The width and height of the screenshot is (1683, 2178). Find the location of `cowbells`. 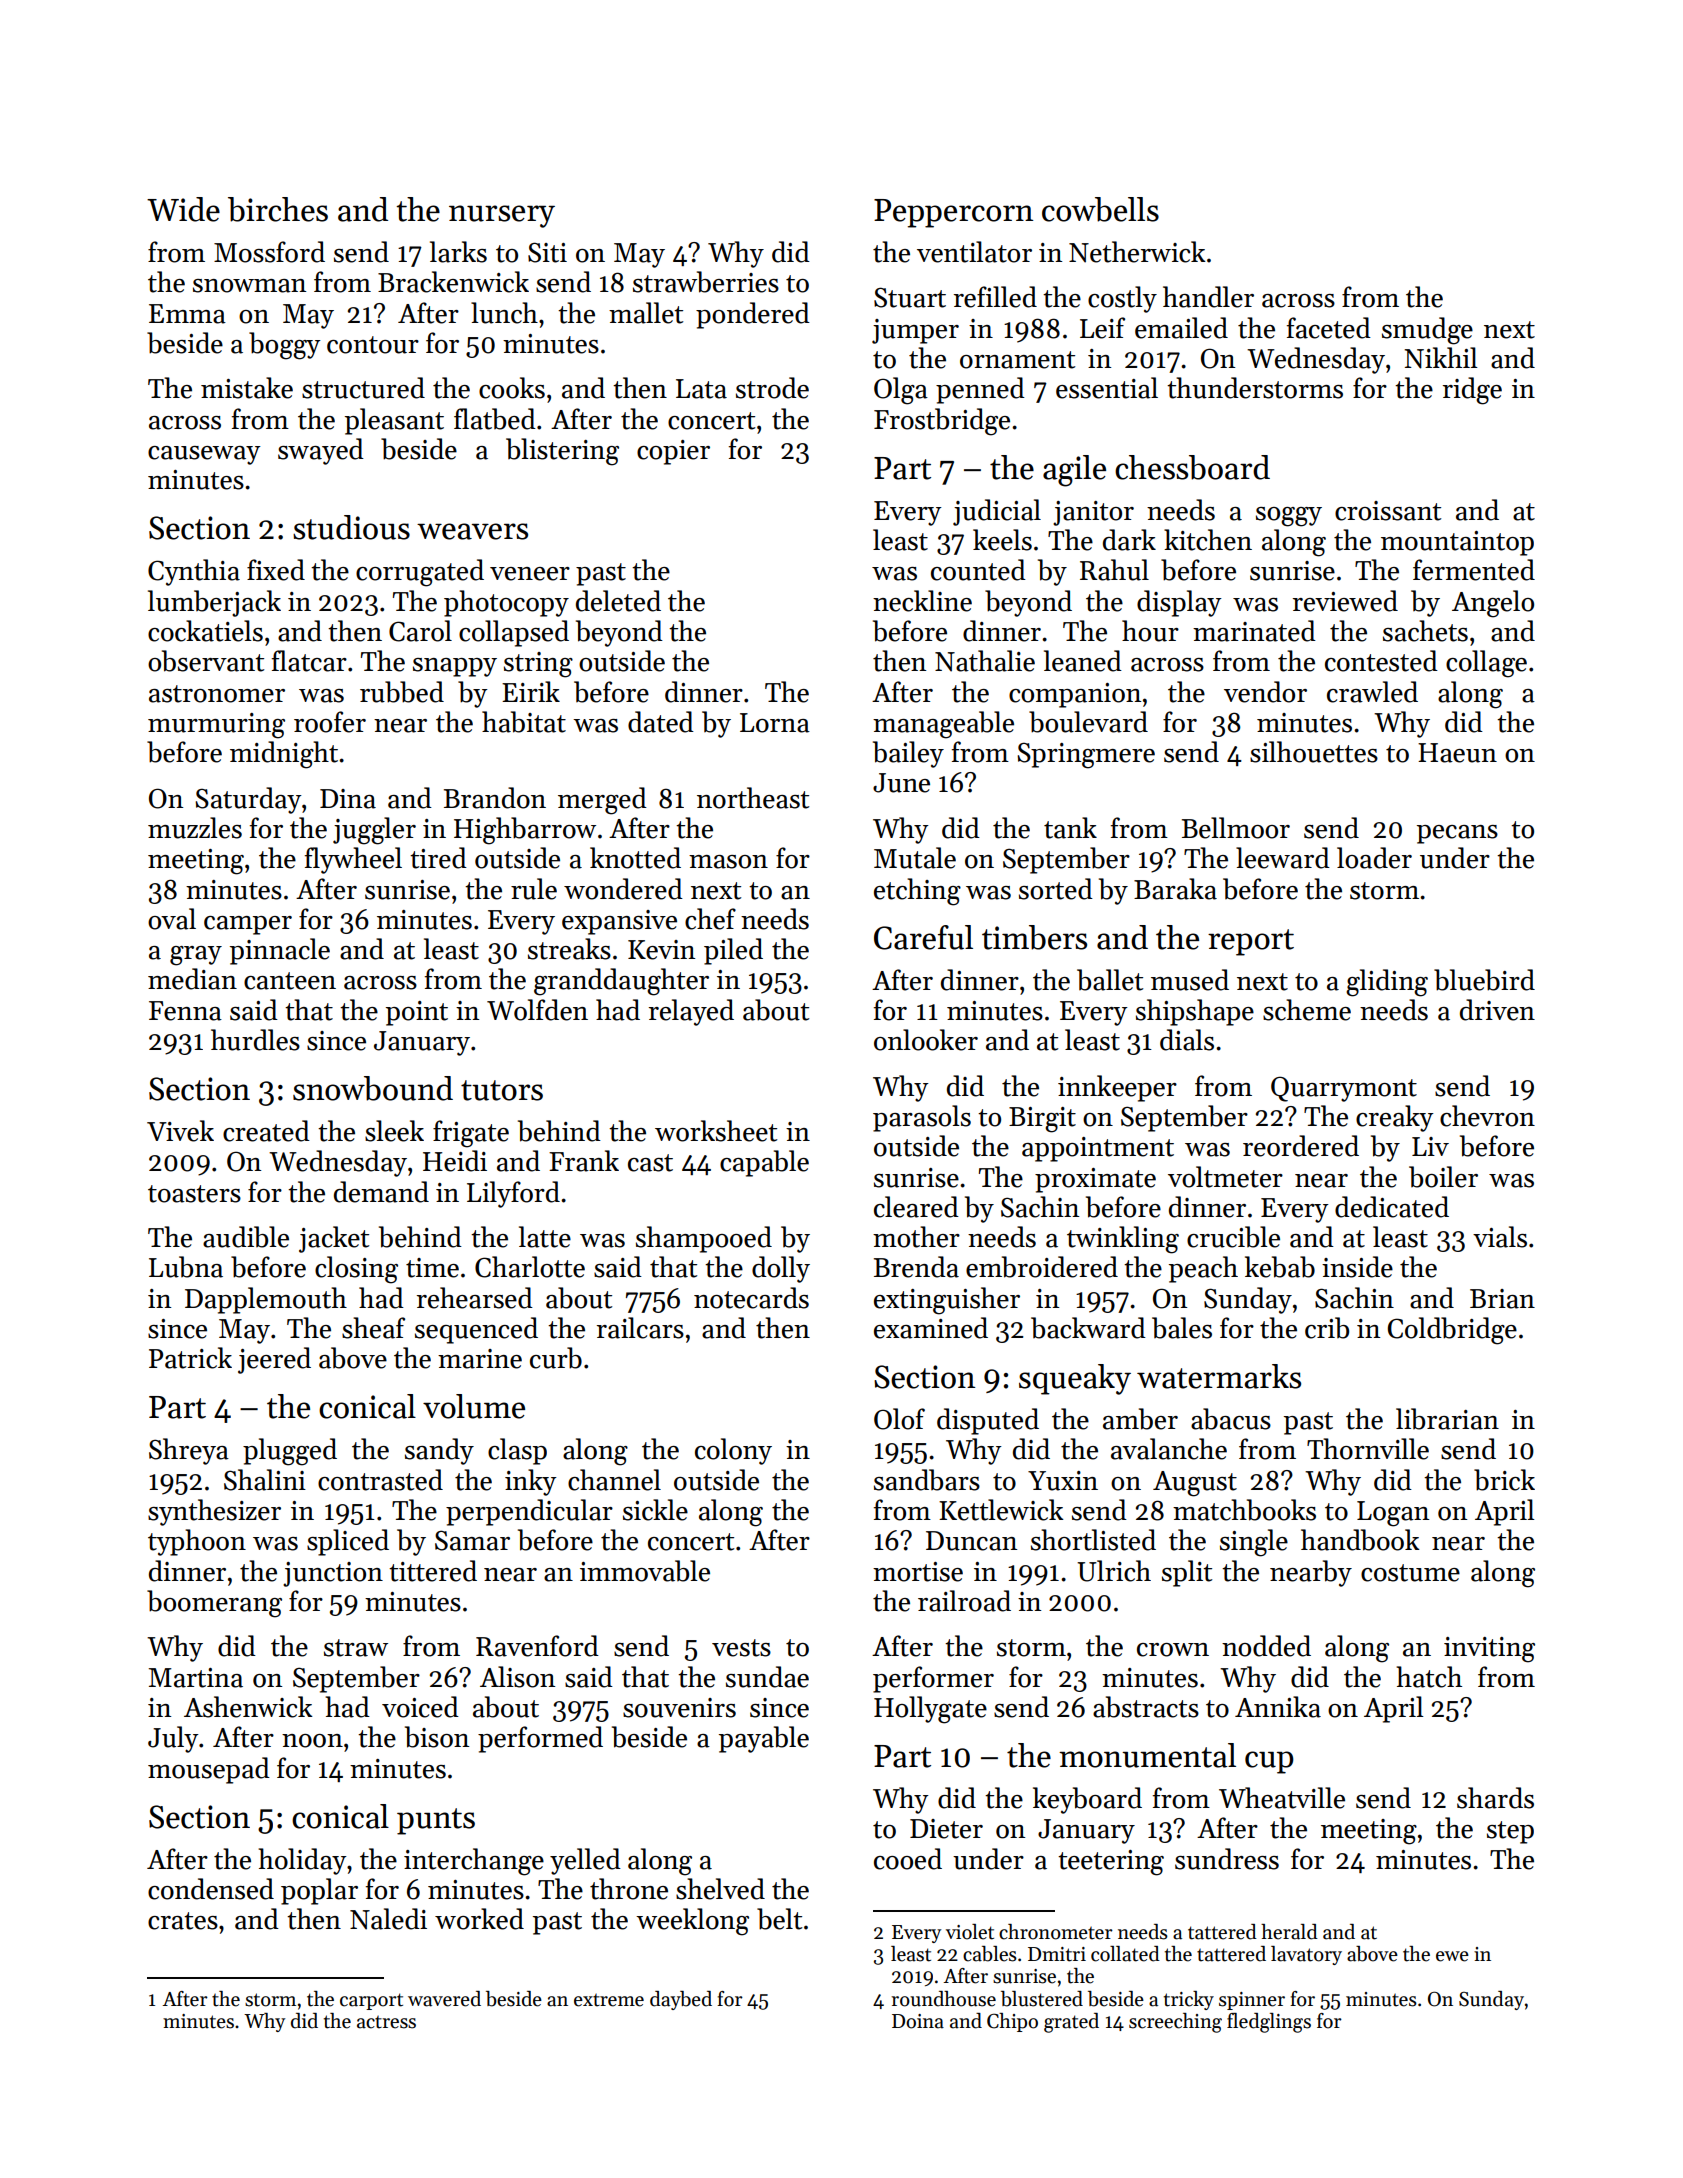

cowbells is located at coordinates (1100, 209).
